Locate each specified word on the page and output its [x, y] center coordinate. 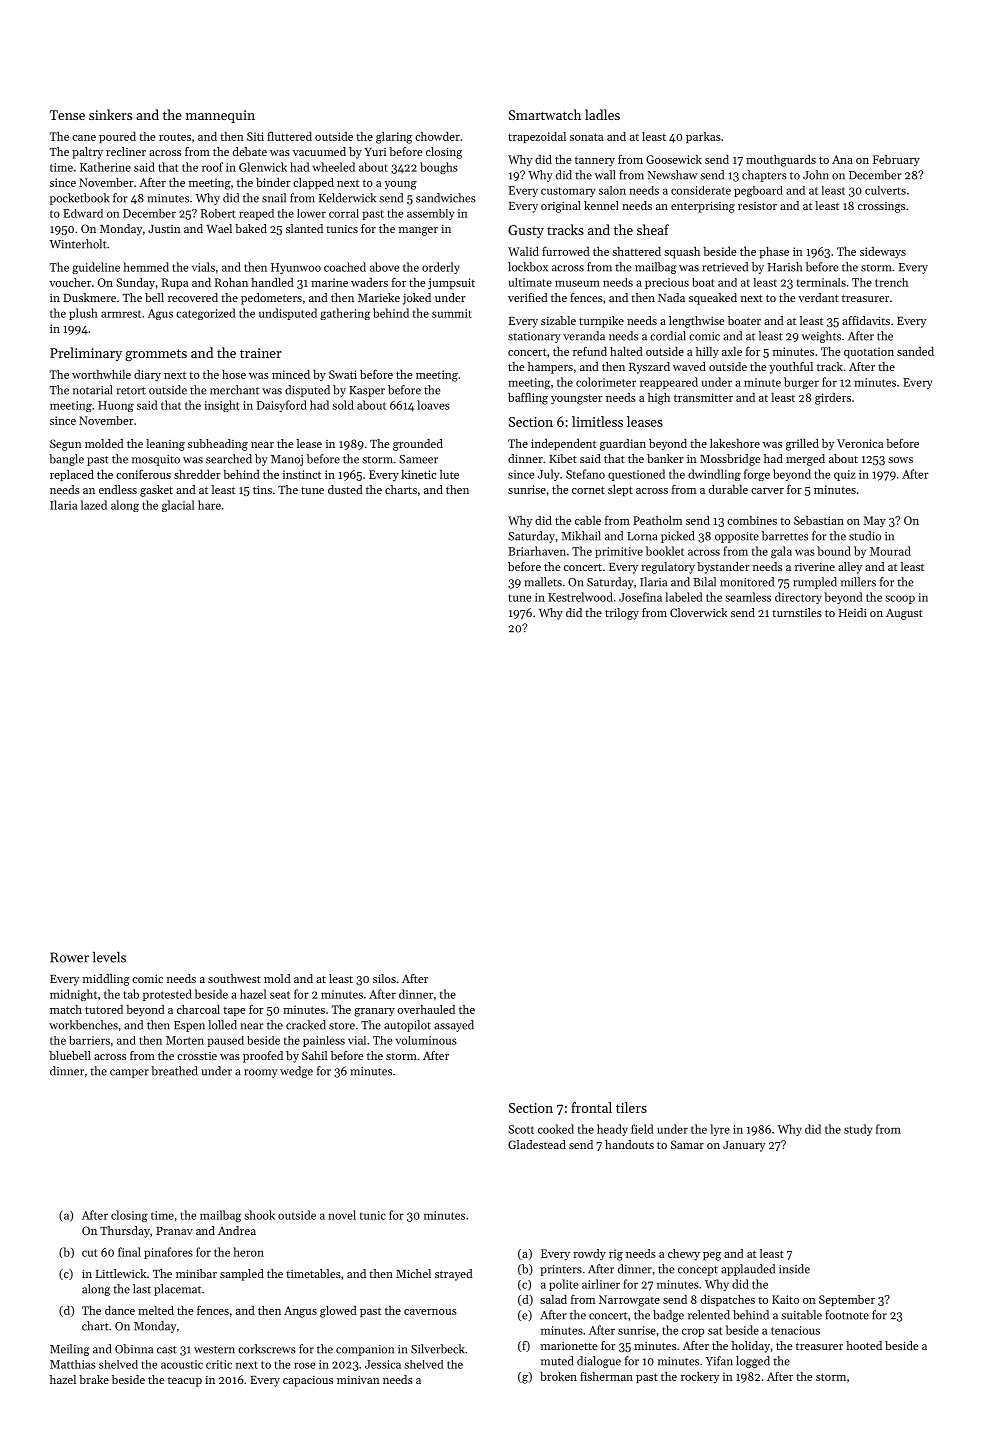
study [858, 1130]
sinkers [110, 114]
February [896, 160]
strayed [454, 1275]
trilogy [622, 614]
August [904, 614]
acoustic [182, 1364]
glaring [394, 138]
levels [109, 957]
